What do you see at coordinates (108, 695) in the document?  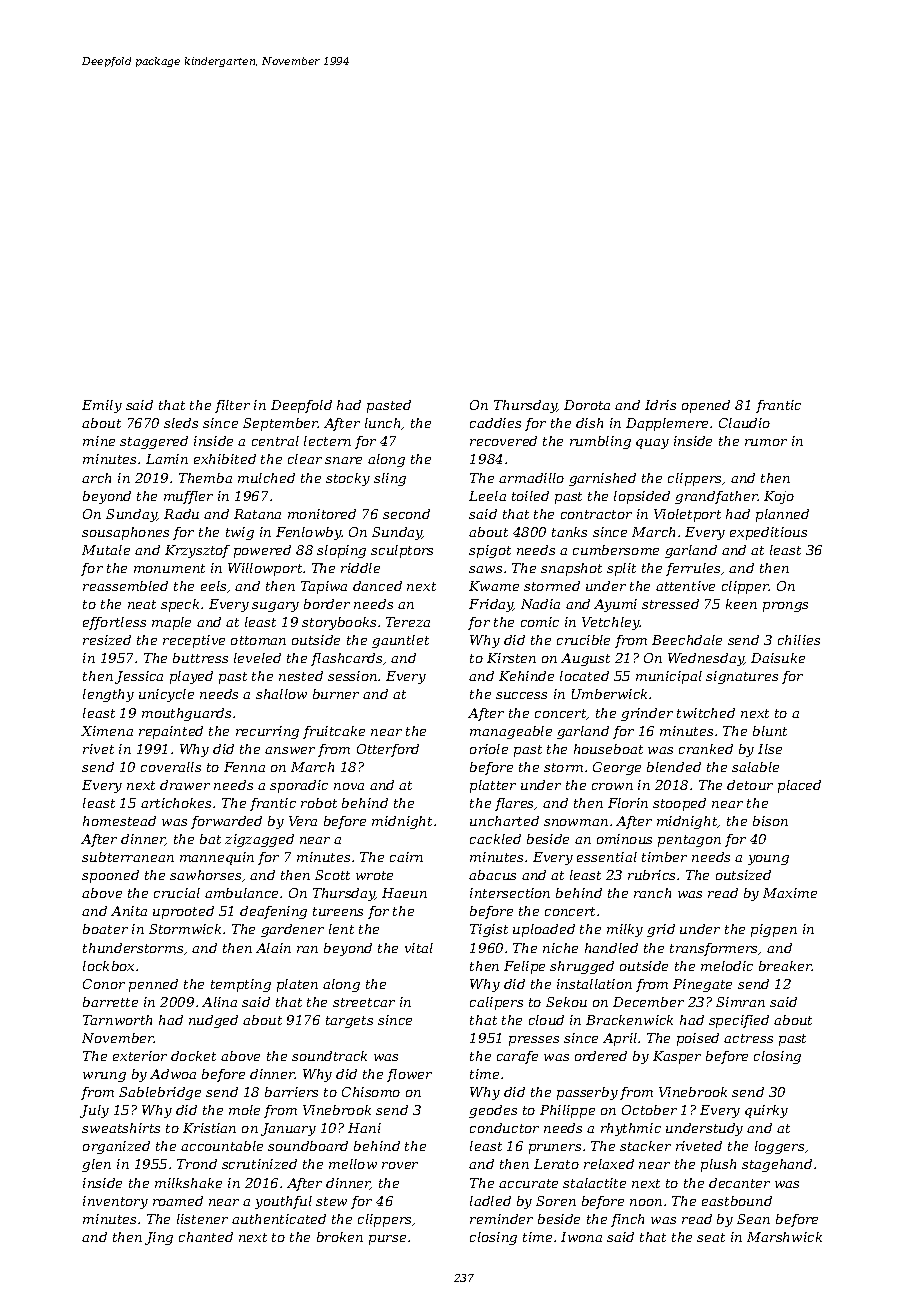 I see `lengthy` at bounding box center [108, 695].
